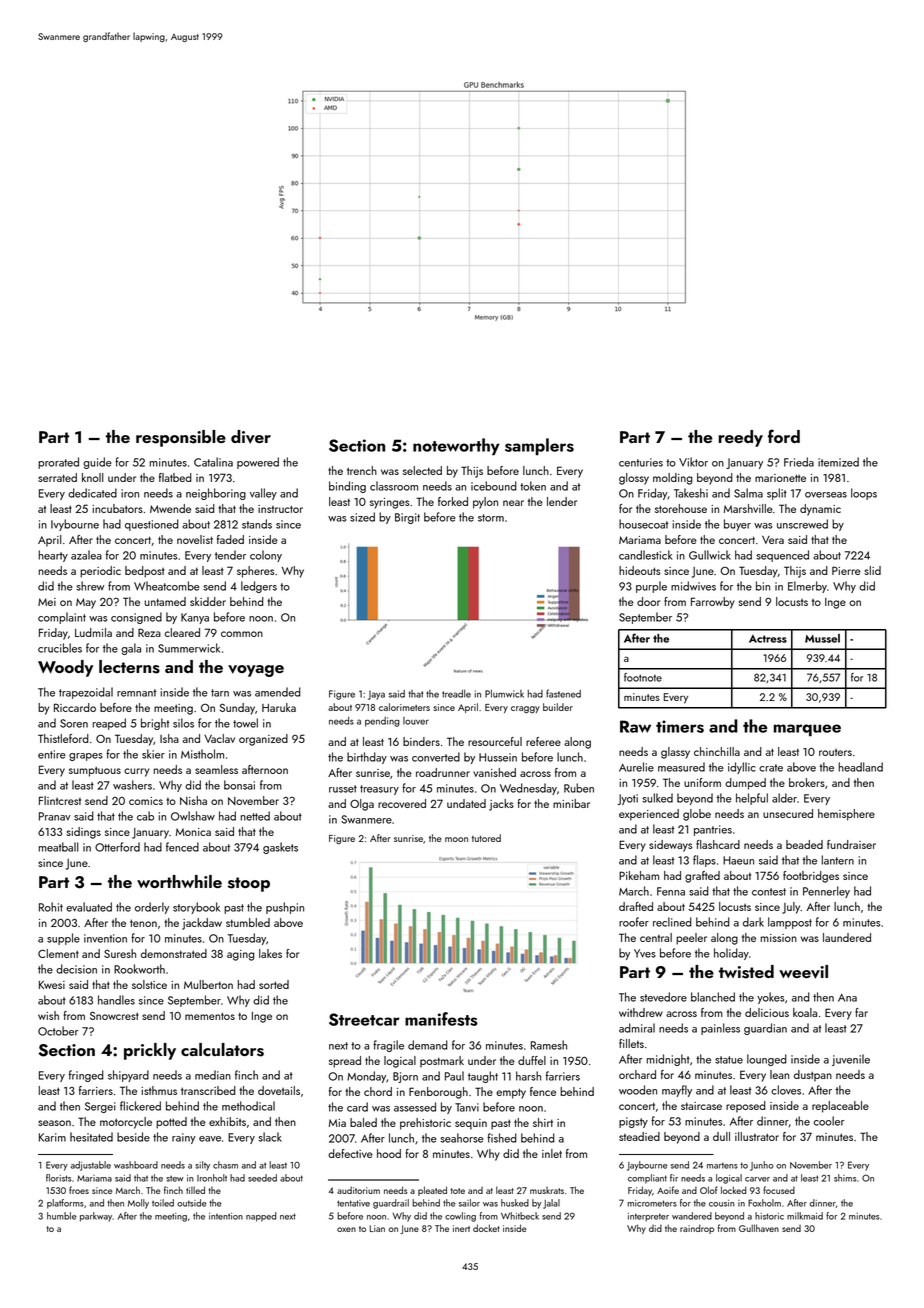  I want to click on responsible, so click(181, 438).
